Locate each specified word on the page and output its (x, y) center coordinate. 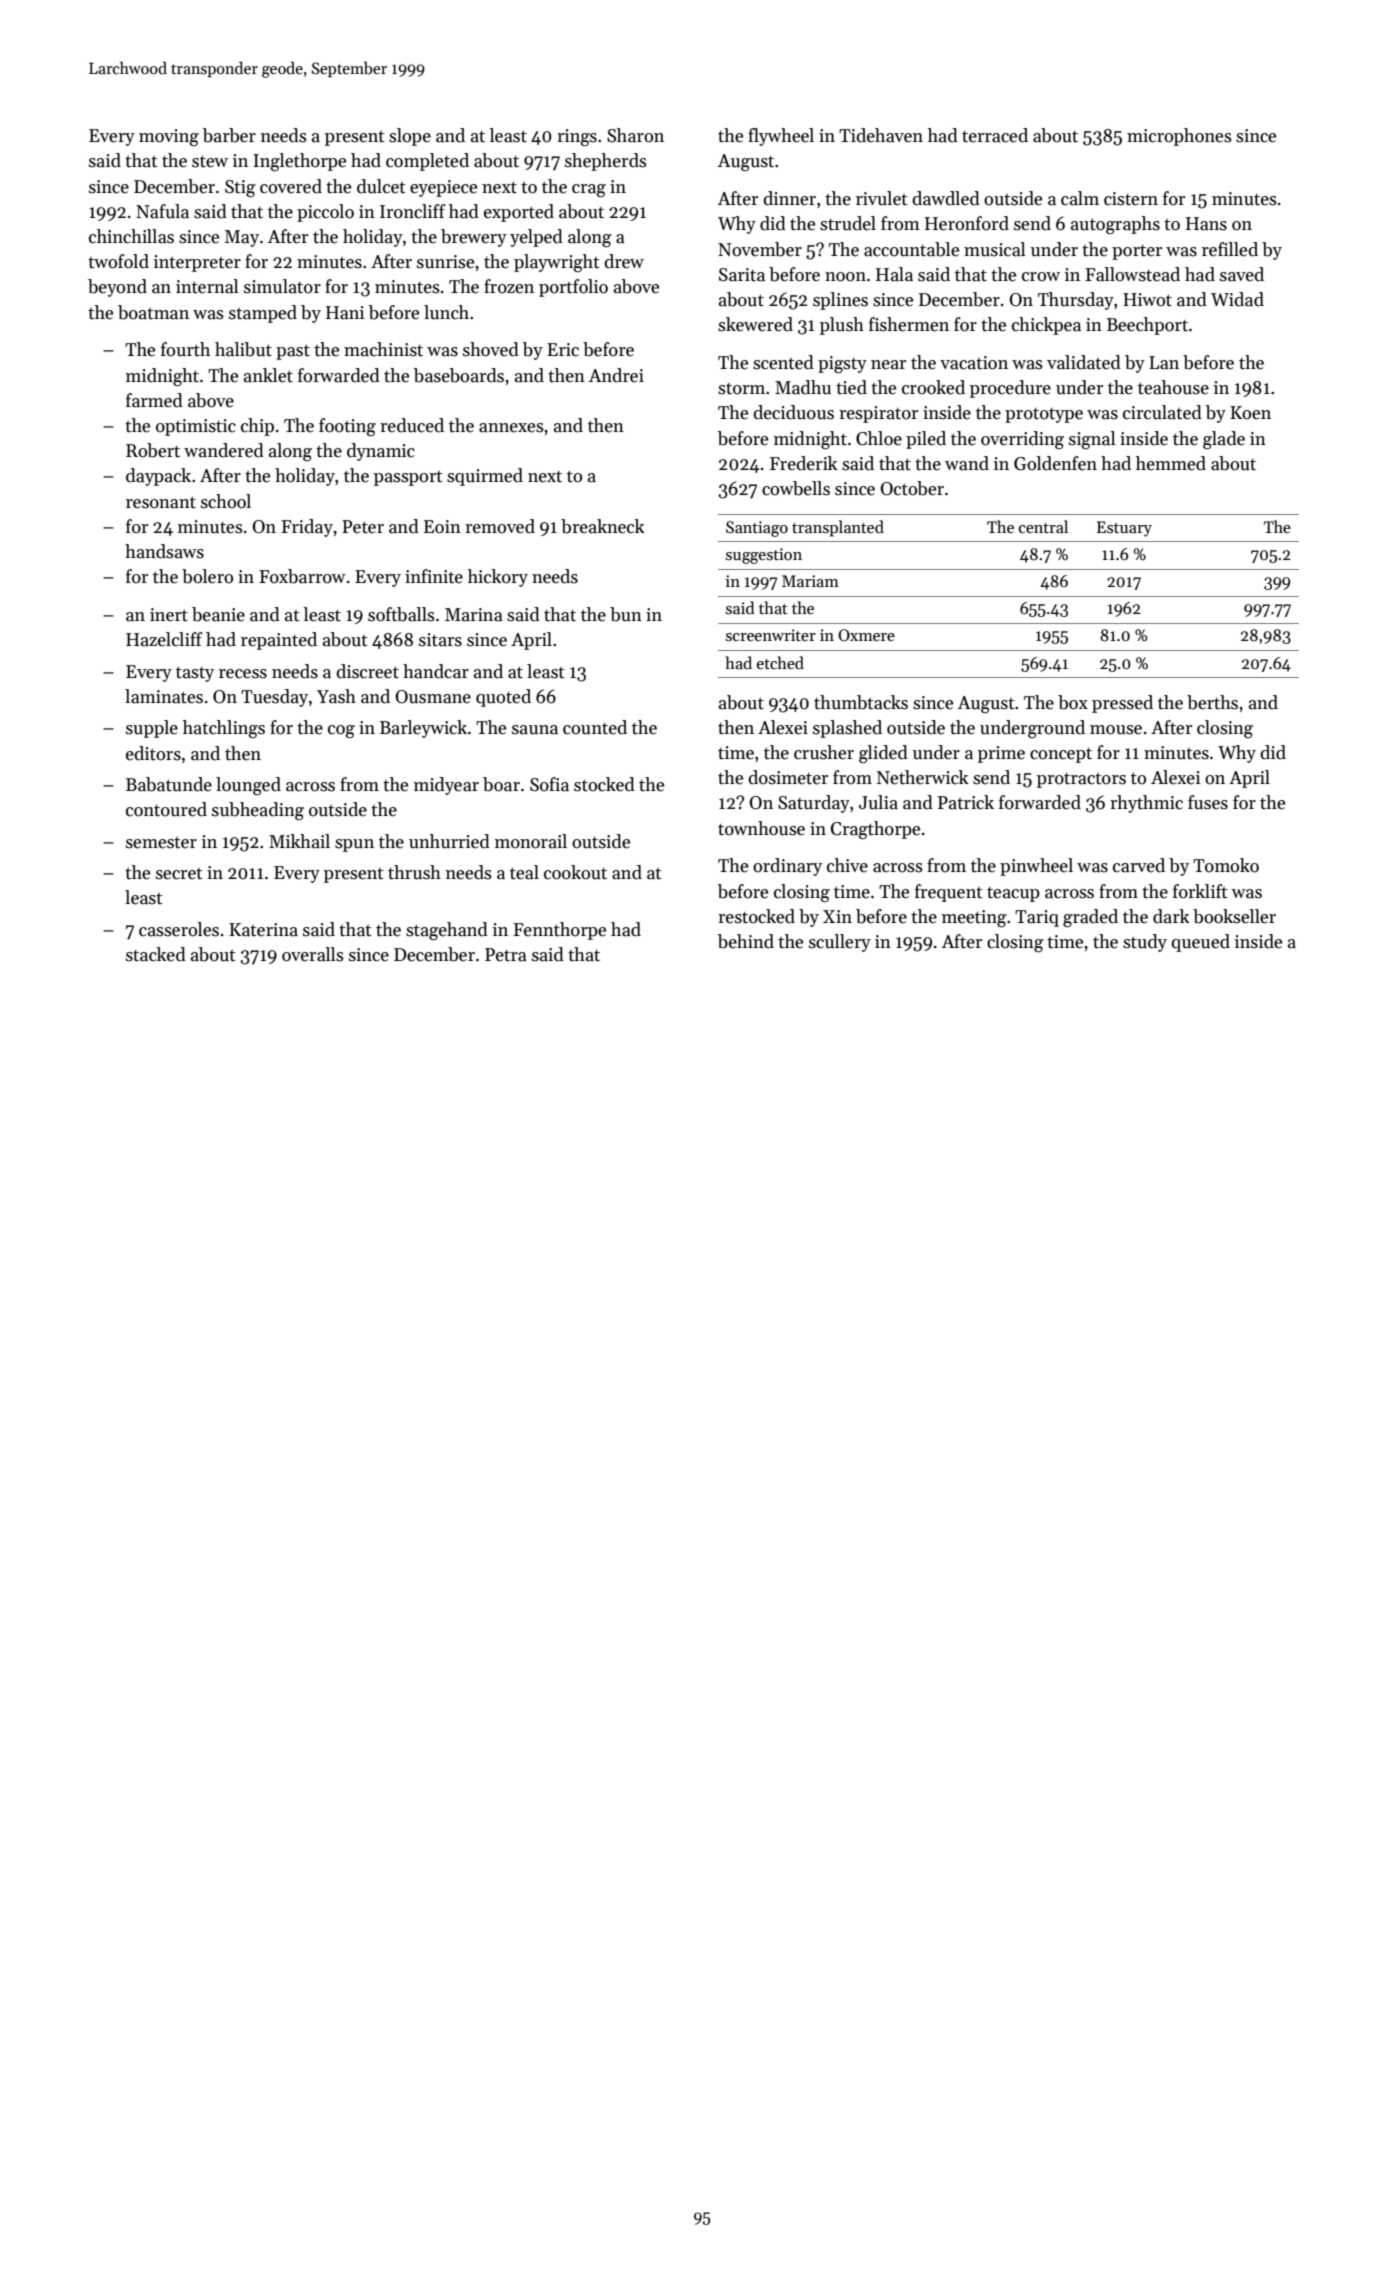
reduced (412, 425)
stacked (156, 954)
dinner (789, 198)
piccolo (325, 213)
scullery (840, 943)
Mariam (810, 581)
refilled (1230, 249)
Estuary (1124, 529)
